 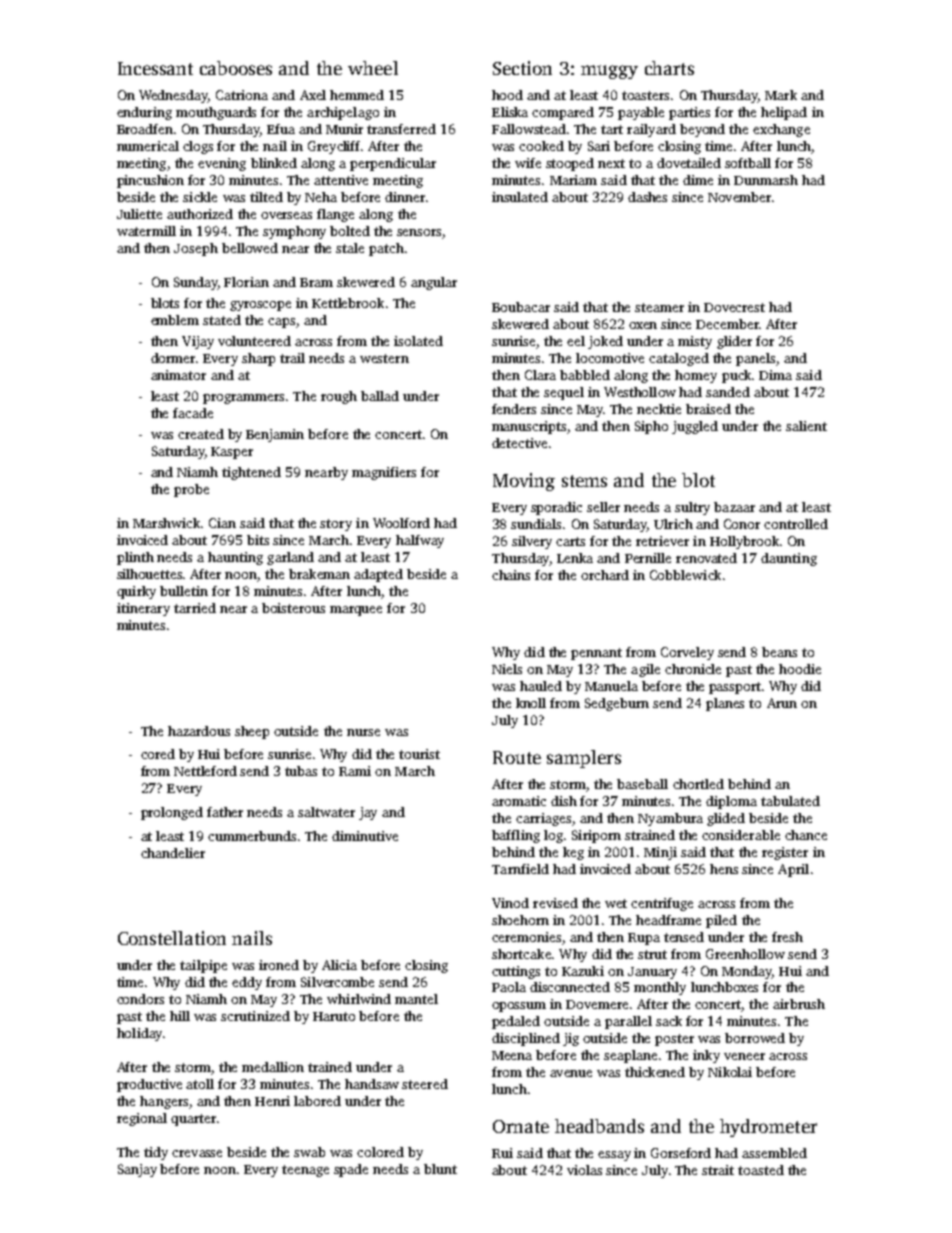 I want to click on Route, so click(x=517, y=757).
